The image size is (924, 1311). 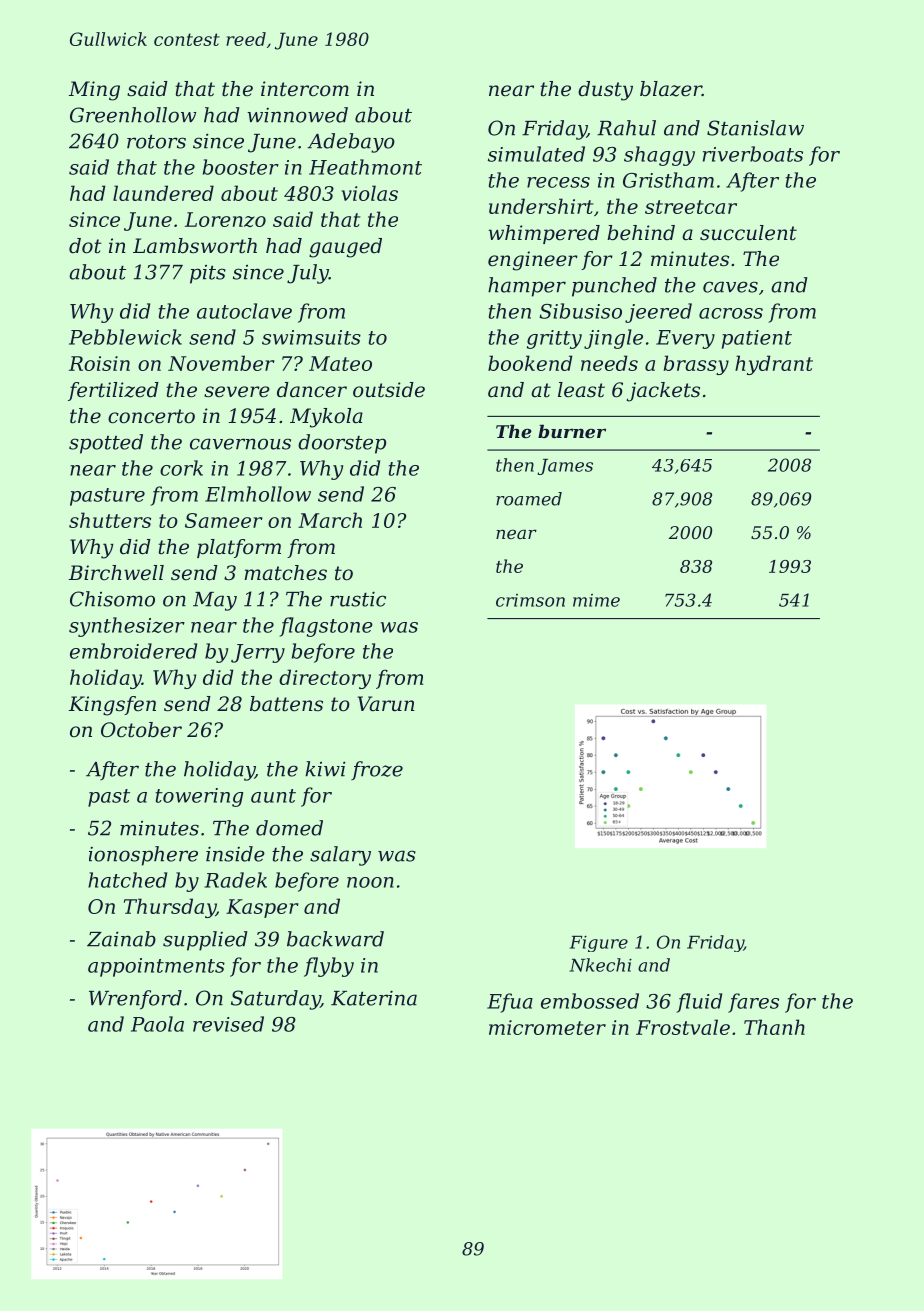 I want to click on micrometer, so click(x=547, y=1027).
